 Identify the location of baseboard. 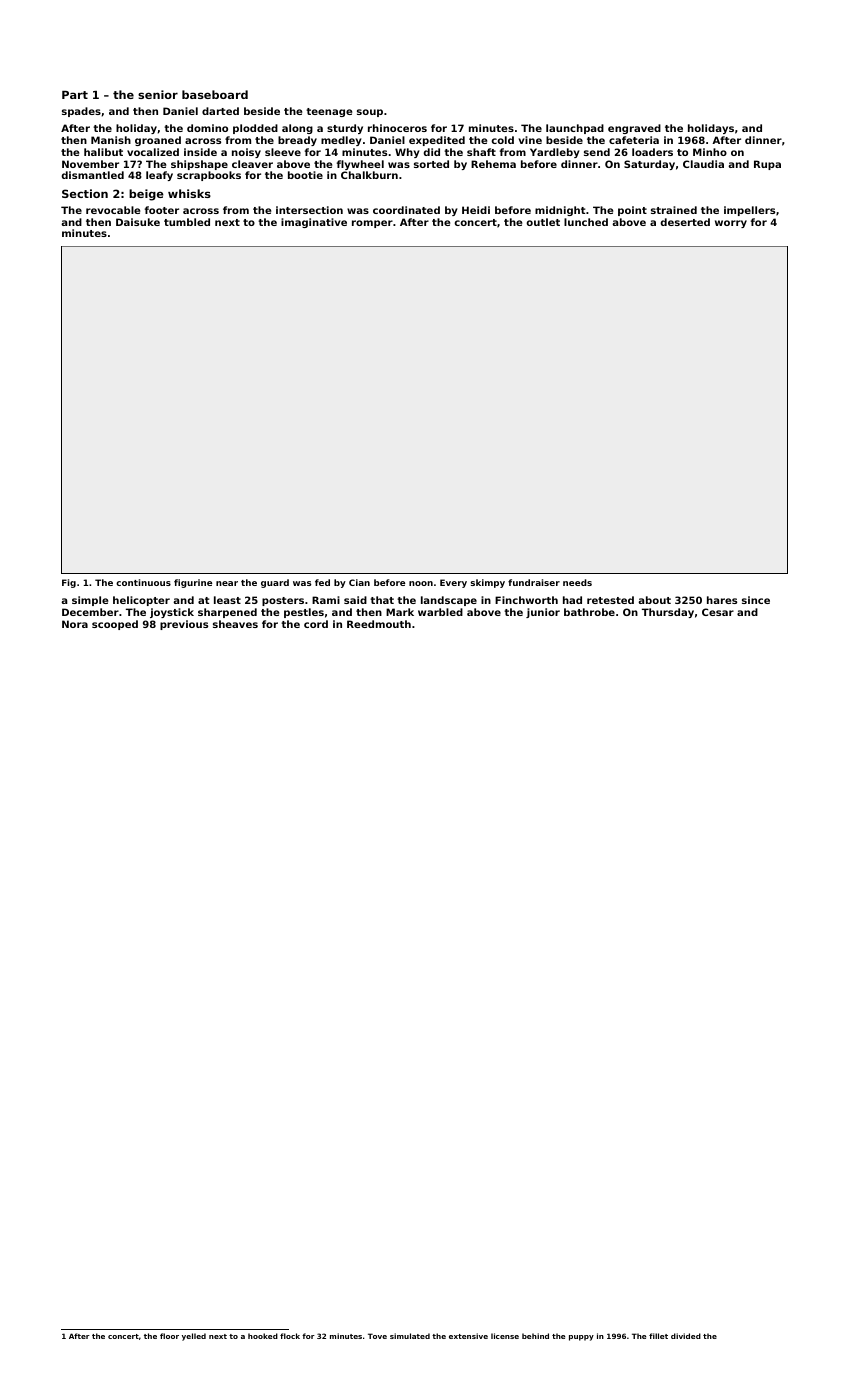
(215, 94).
